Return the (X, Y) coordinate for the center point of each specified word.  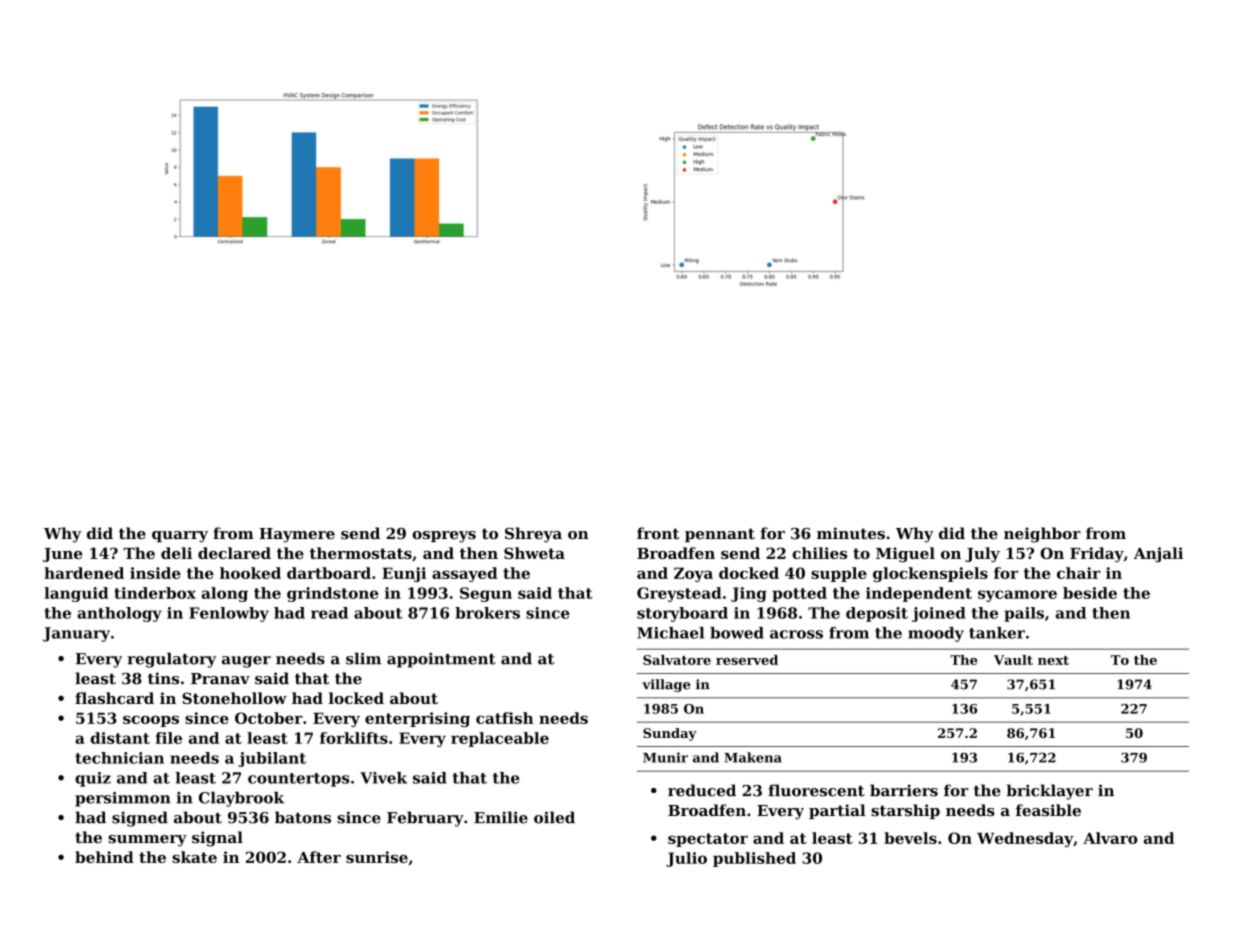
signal (217, 839)
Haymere (297, 535)
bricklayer (1050, 792)
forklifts (354, 738)
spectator (708, 840)
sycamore (1017, 596)
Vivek (383, 778)
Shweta (534, 553)
